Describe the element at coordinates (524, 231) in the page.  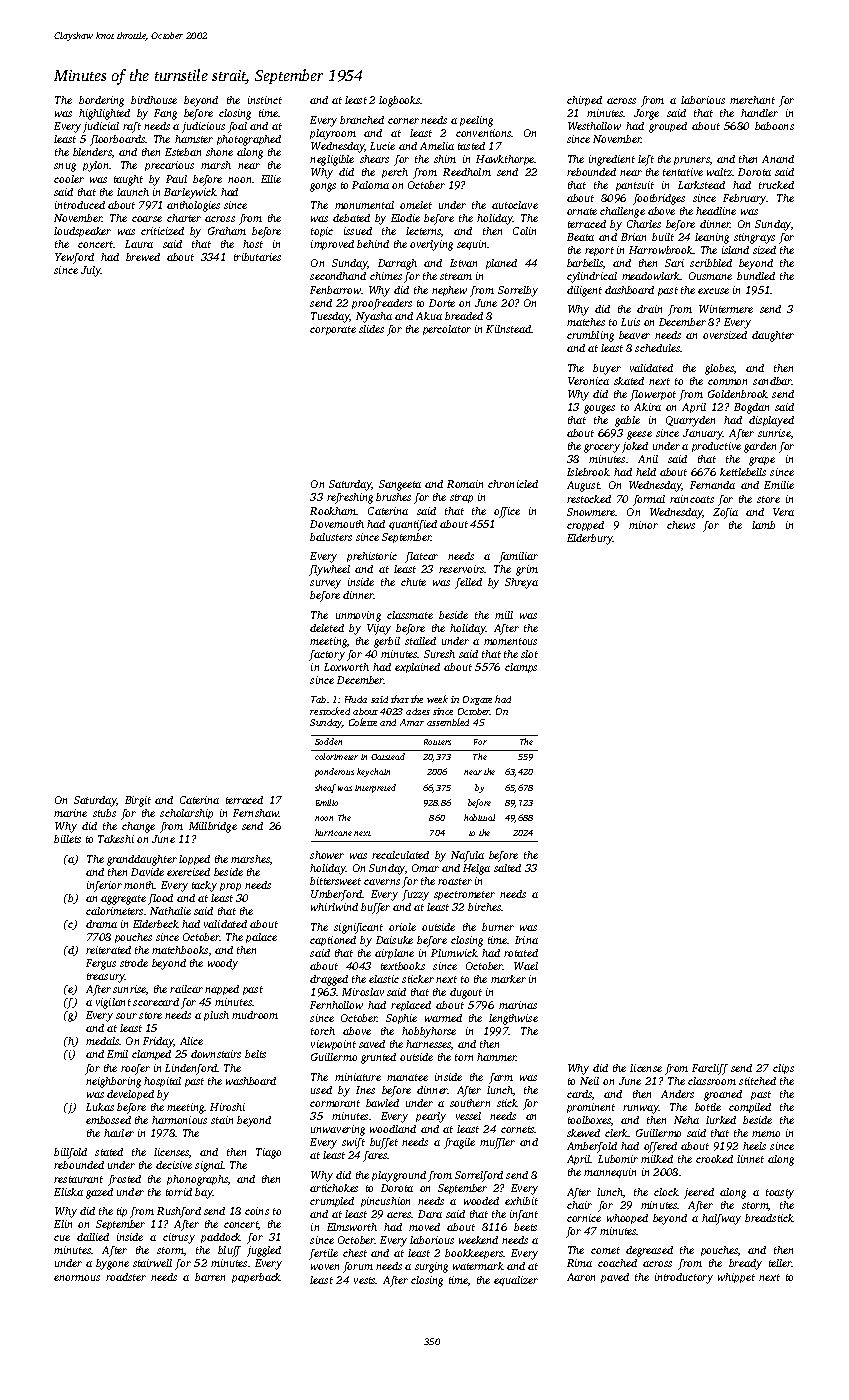
I see `Colin` at that location.
